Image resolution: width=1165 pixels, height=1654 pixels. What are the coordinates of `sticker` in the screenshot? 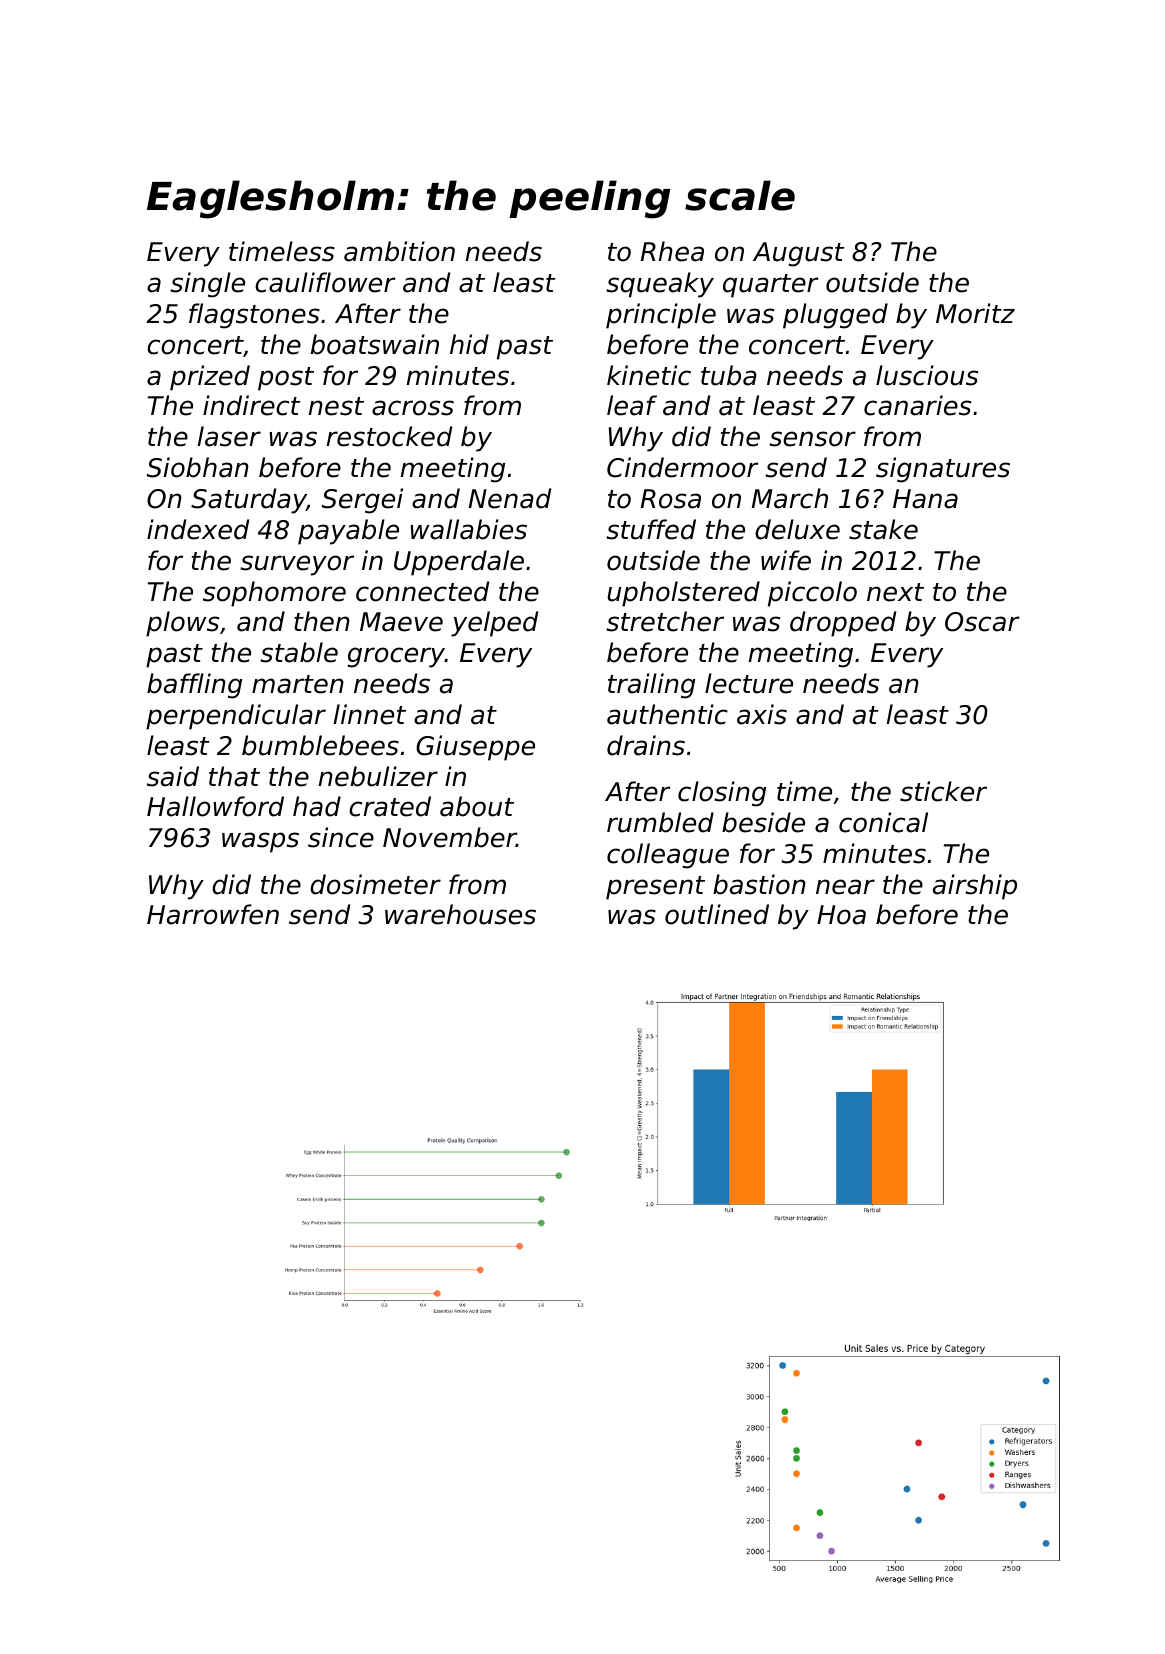 It's located at (943, 791).
